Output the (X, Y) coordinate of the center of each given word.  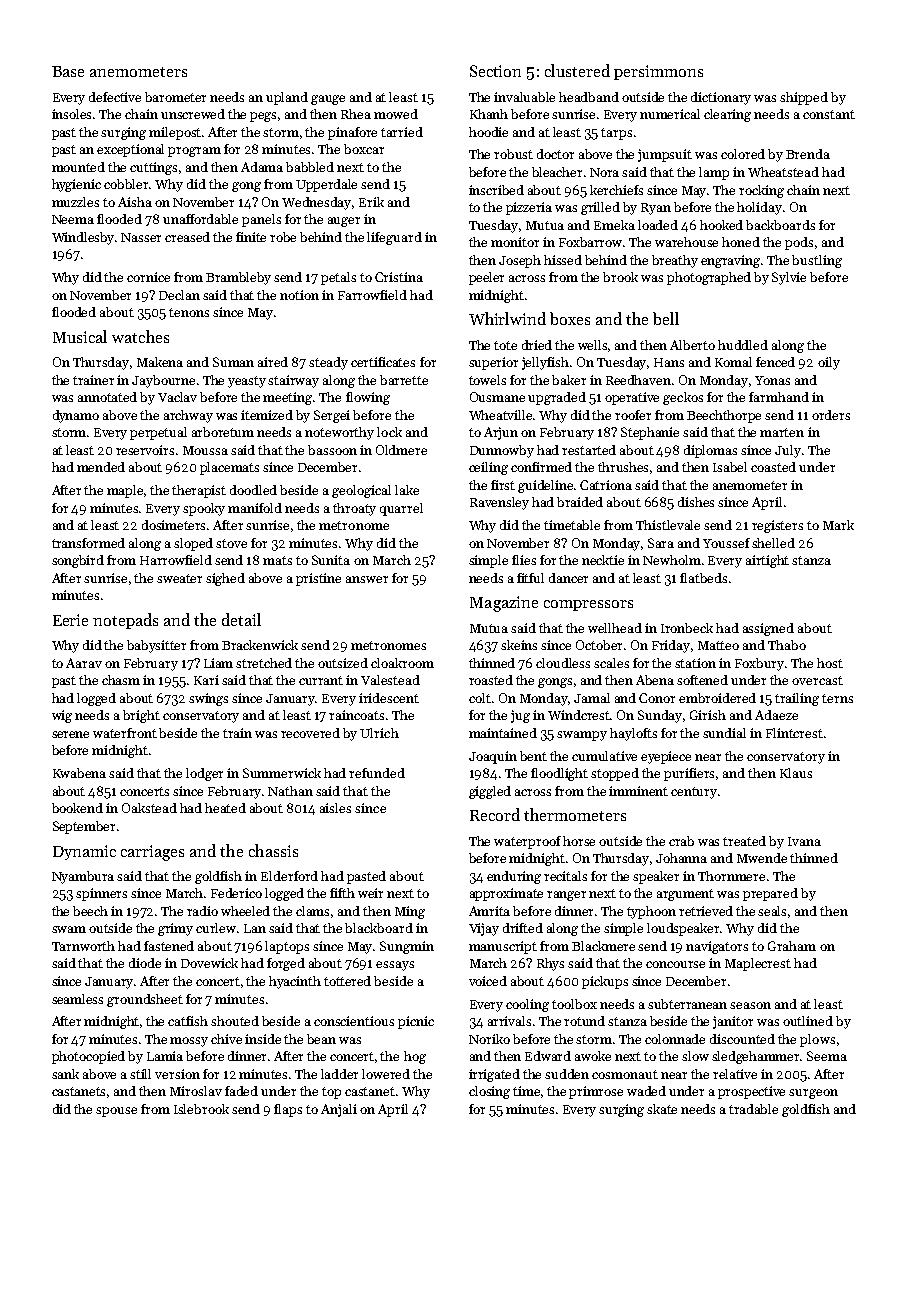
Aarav (84, 663)
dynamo (76, 416)
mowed (396, 114)
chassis (273, 850)
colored (743, 154)
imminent (638, 791)
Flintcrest (794, 733)
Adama (262, 167)
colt (480, 698)
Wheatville (500, 415)
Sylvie (789, 278)
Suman (233, 362)
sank (65, 1074)
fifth (342, 893)
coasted (773, 467)
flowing (368, 398)
